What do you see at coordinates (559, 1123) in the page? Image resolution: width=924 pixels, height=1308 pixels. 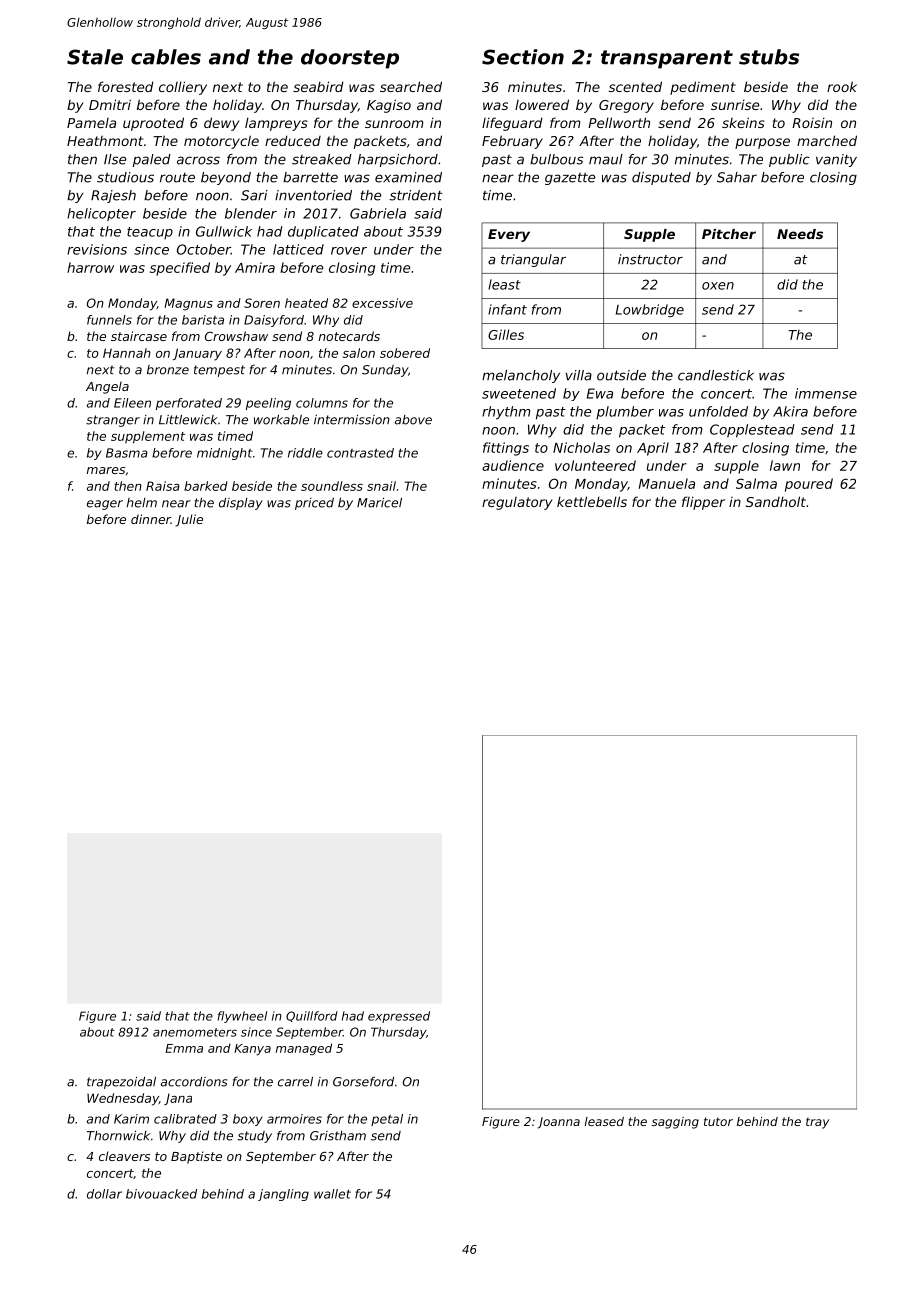 I see `Joanna` at bounding box center [559, 1123].
